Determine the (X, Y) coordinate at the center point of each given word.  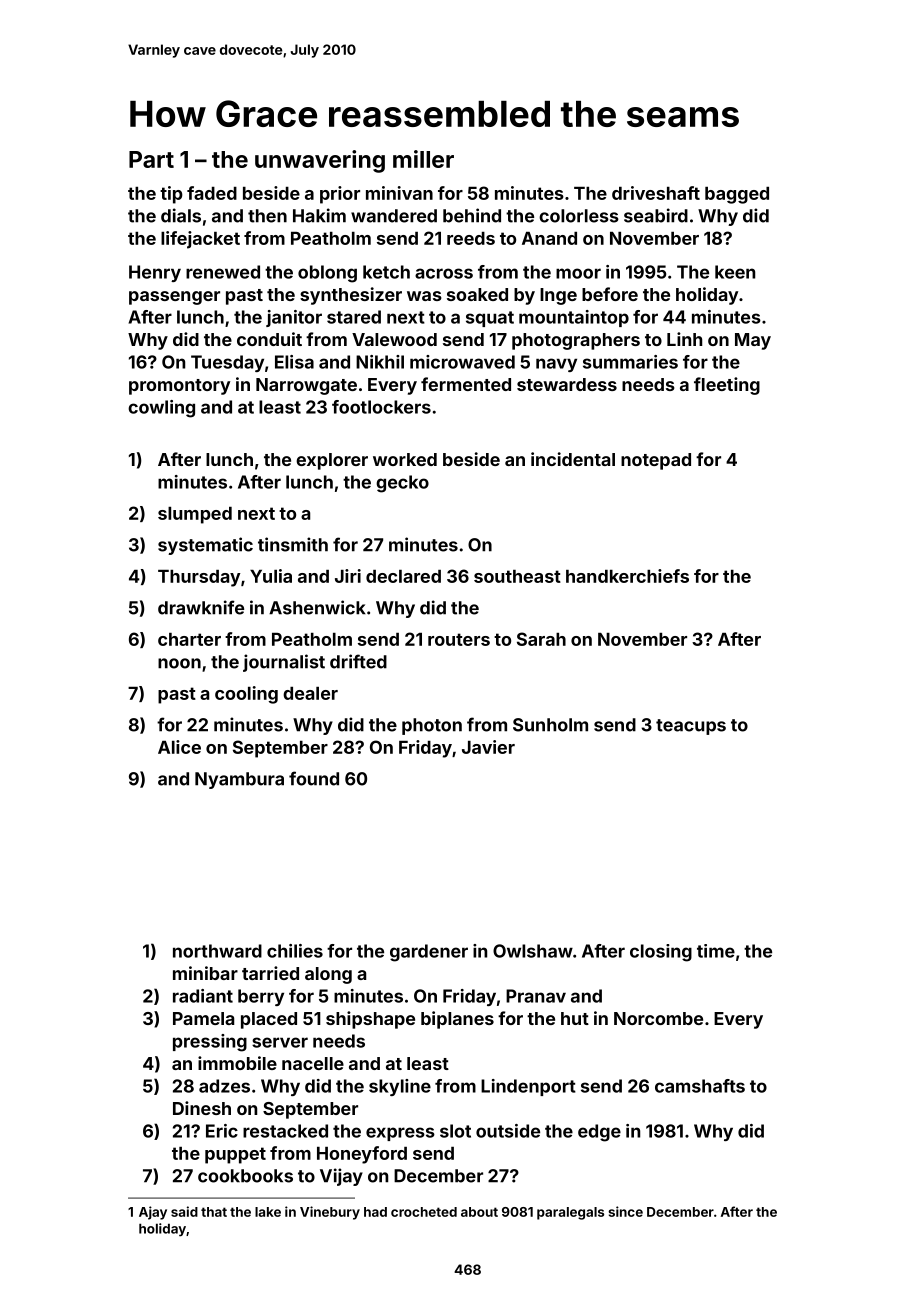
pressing (210, 1043)
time (716, 951)
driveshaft (656, 193)
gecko (402, 484)
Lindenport (528, 1087)
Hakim (319, 215)
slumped (195, 515)
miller (423, 159)
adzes (224, 1086)
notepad (656, 461)
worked (405, 459)
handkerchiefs (627, 576)
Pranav (536, 996)
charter (189, 639)
